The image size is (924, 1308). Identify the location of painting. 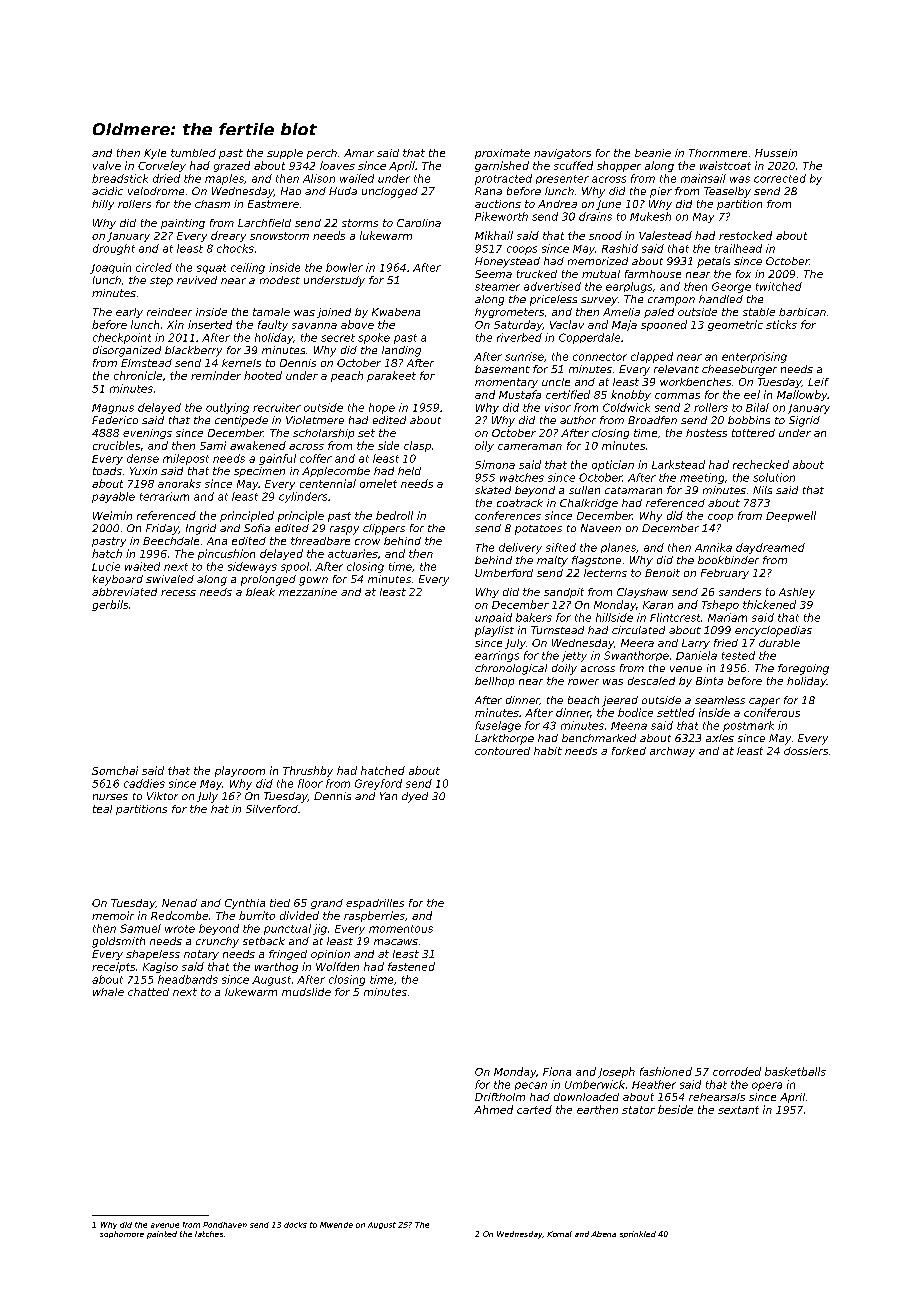
(183, 224).
